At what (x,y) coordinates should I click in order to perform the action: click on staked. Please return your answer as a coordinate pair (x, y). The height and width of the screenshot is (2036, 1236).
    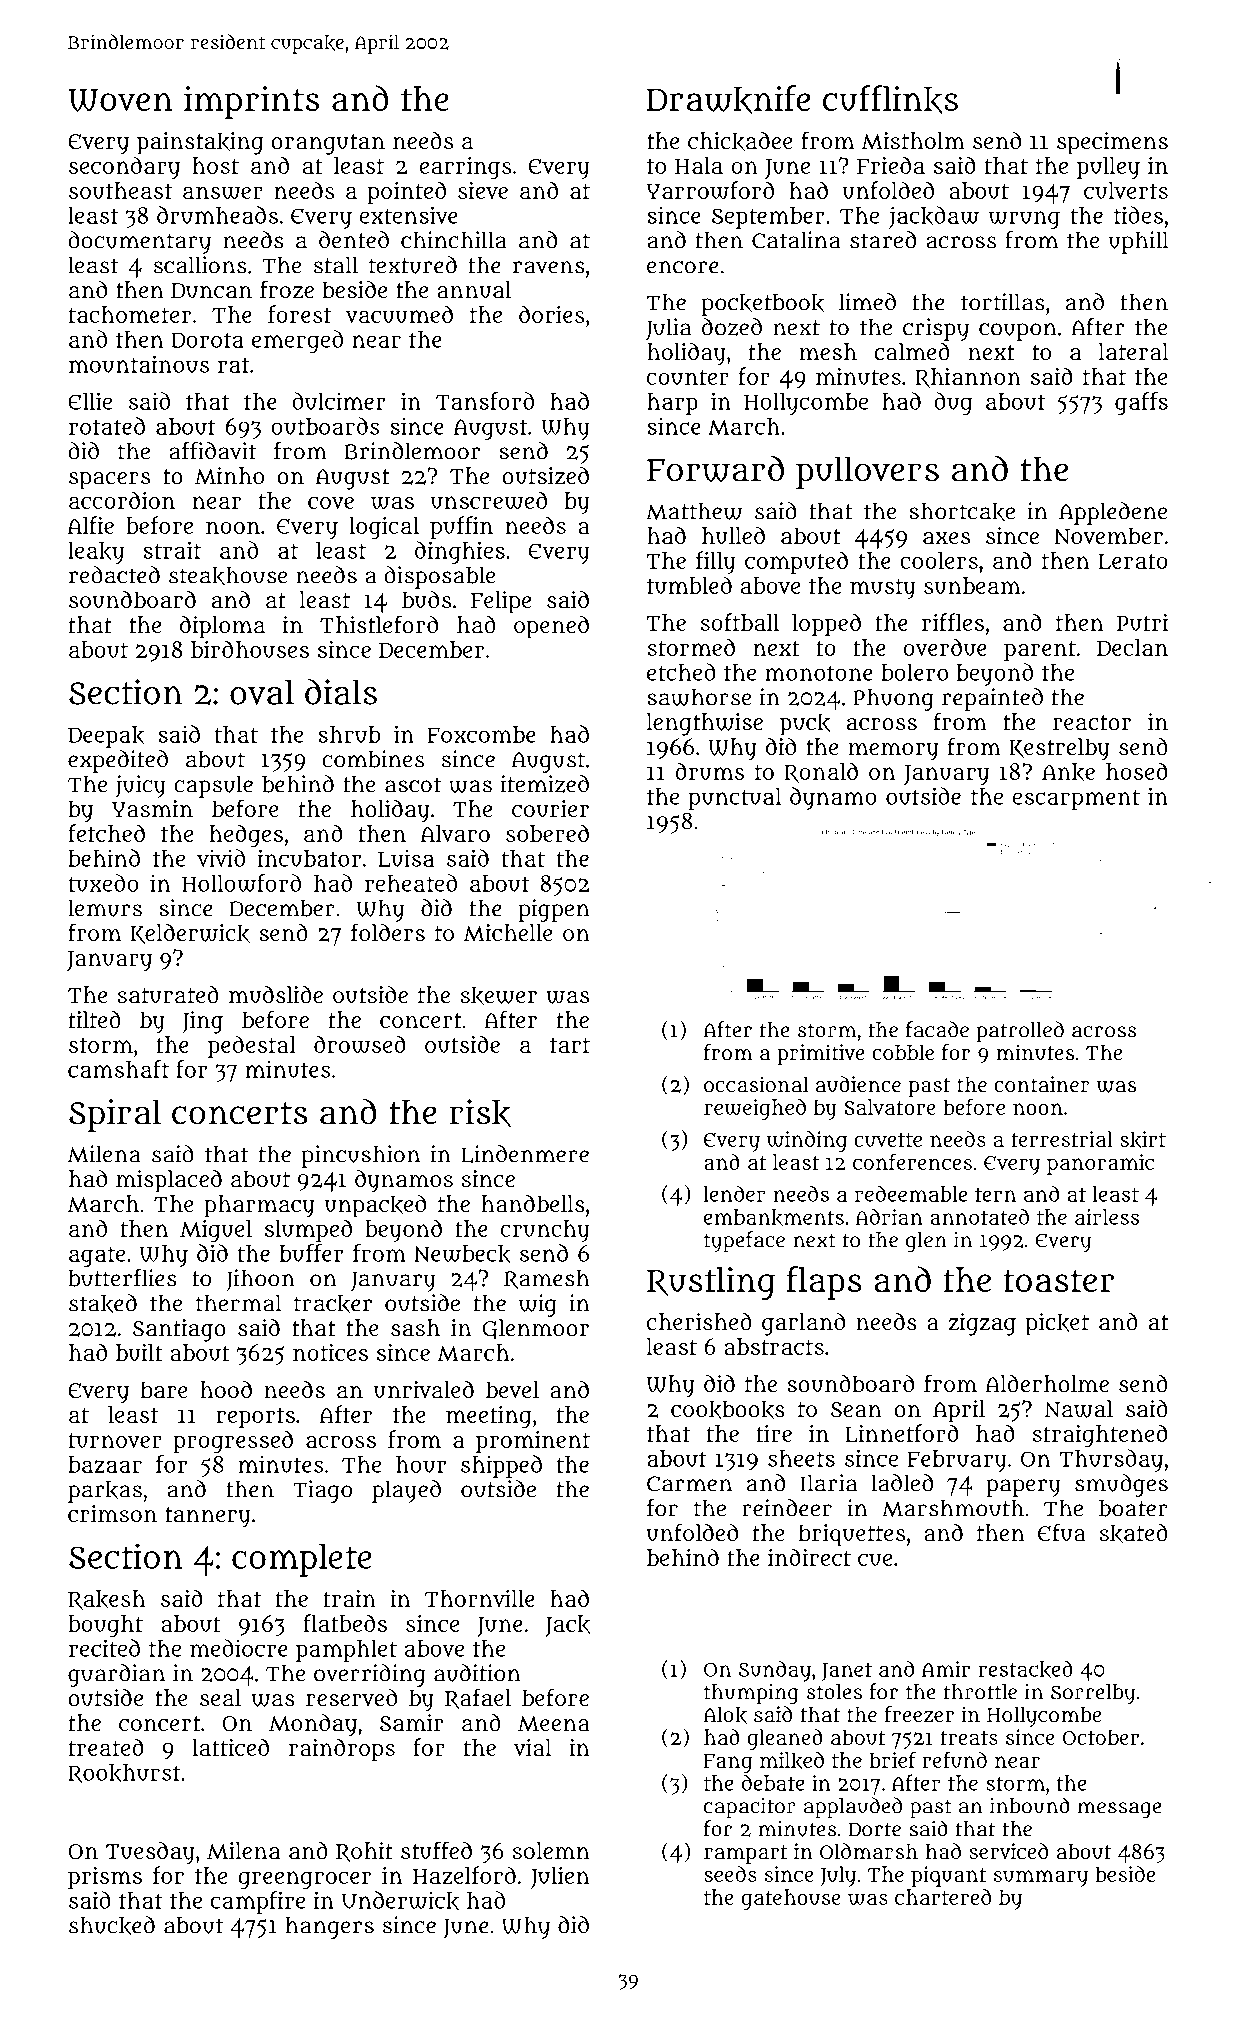
    Looking at the image, I should click on (103, 1303).
